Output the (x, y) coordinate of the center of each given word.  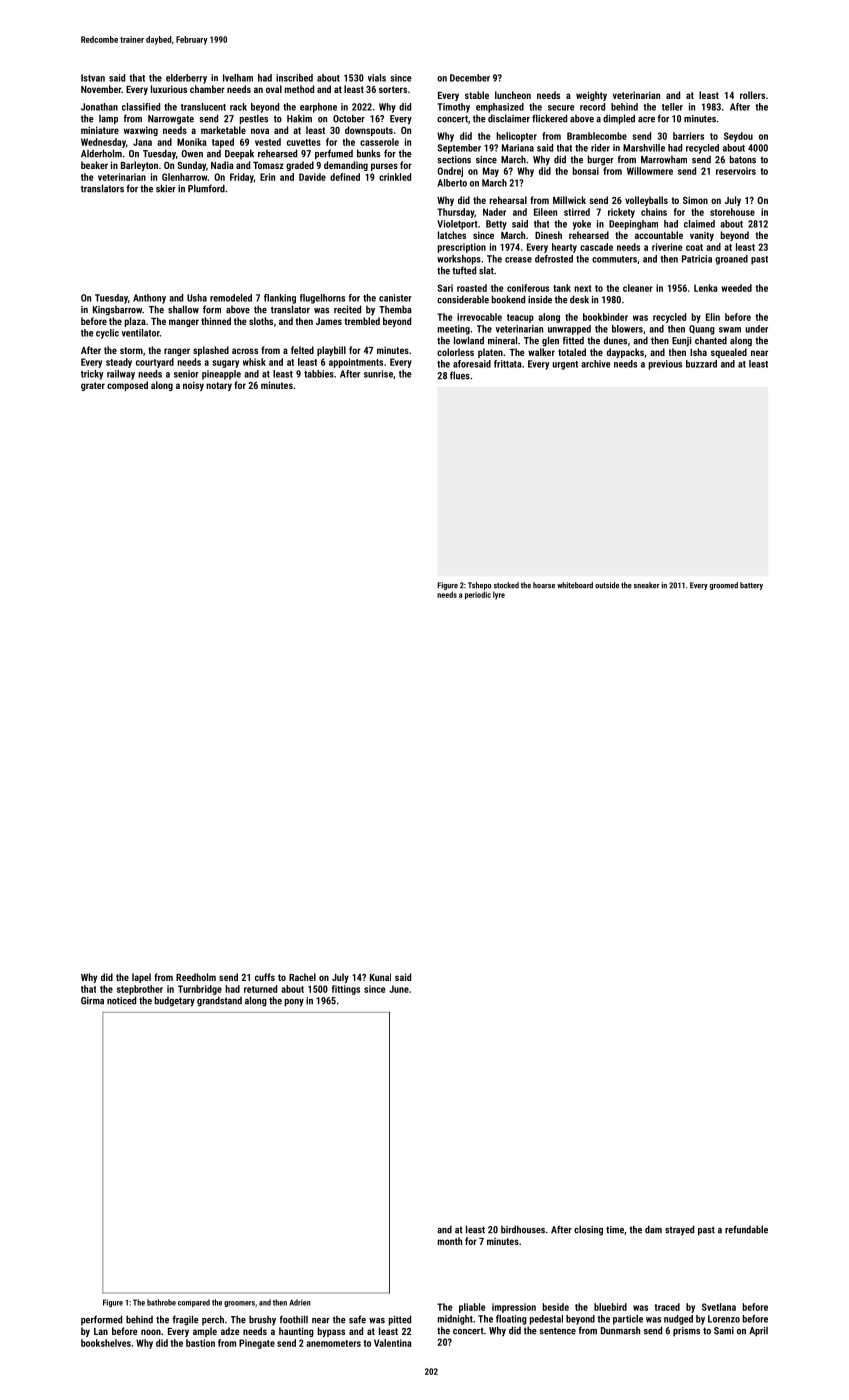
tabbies (319, 374)
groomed (724, 586)
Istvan (93, 78)
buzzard (701, 364)
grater (93, 386)
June (399, 989)
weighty (591, 96)
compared (194, 1303)
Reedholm (196, 977)
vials (377, 78)
